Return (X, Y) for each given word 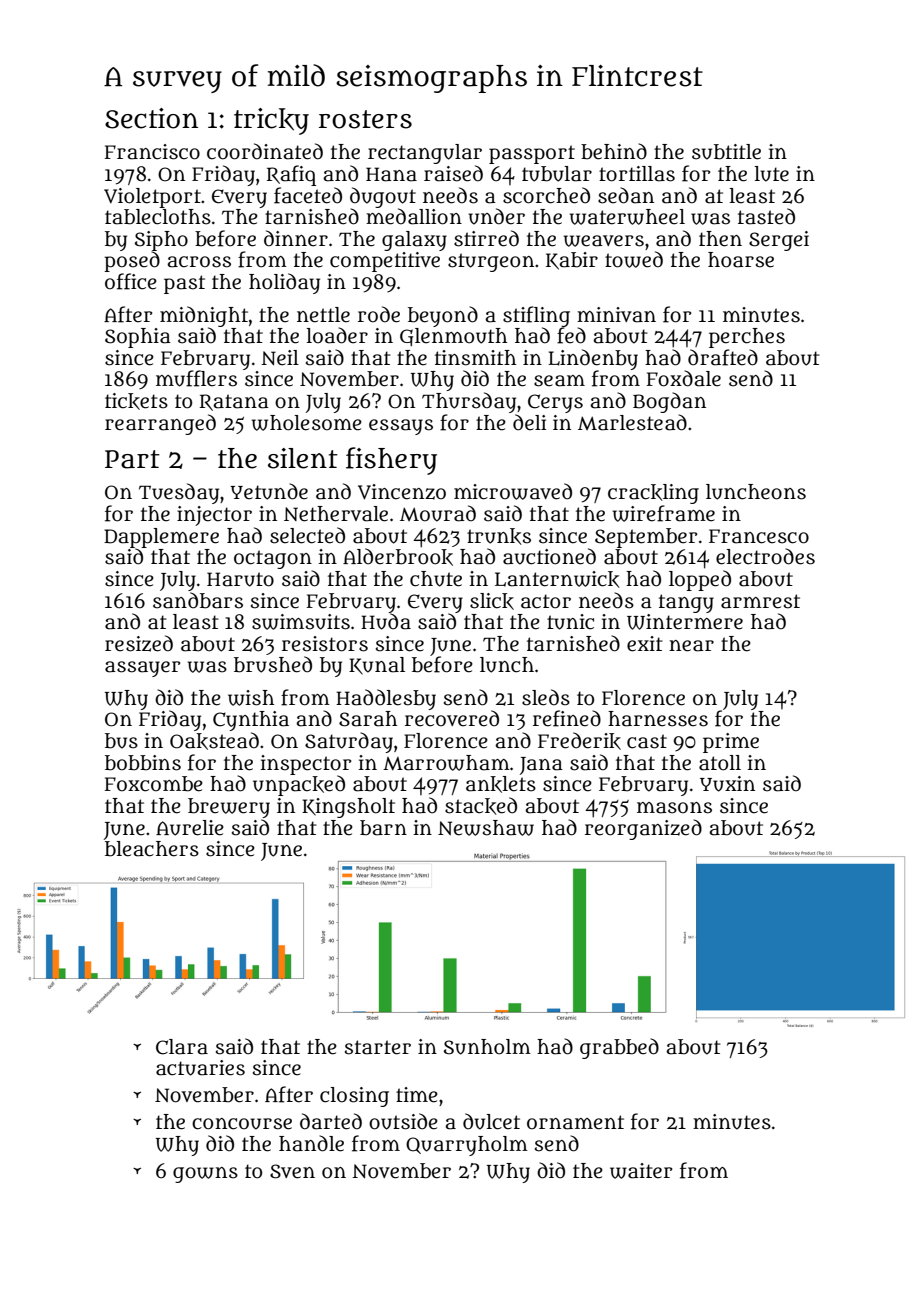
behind (614, 151)
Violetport (152, 198)
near (691, 646)
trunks (499, 536)
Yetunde (269, 491)
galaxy (414, 241)
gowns (205, 1175)
